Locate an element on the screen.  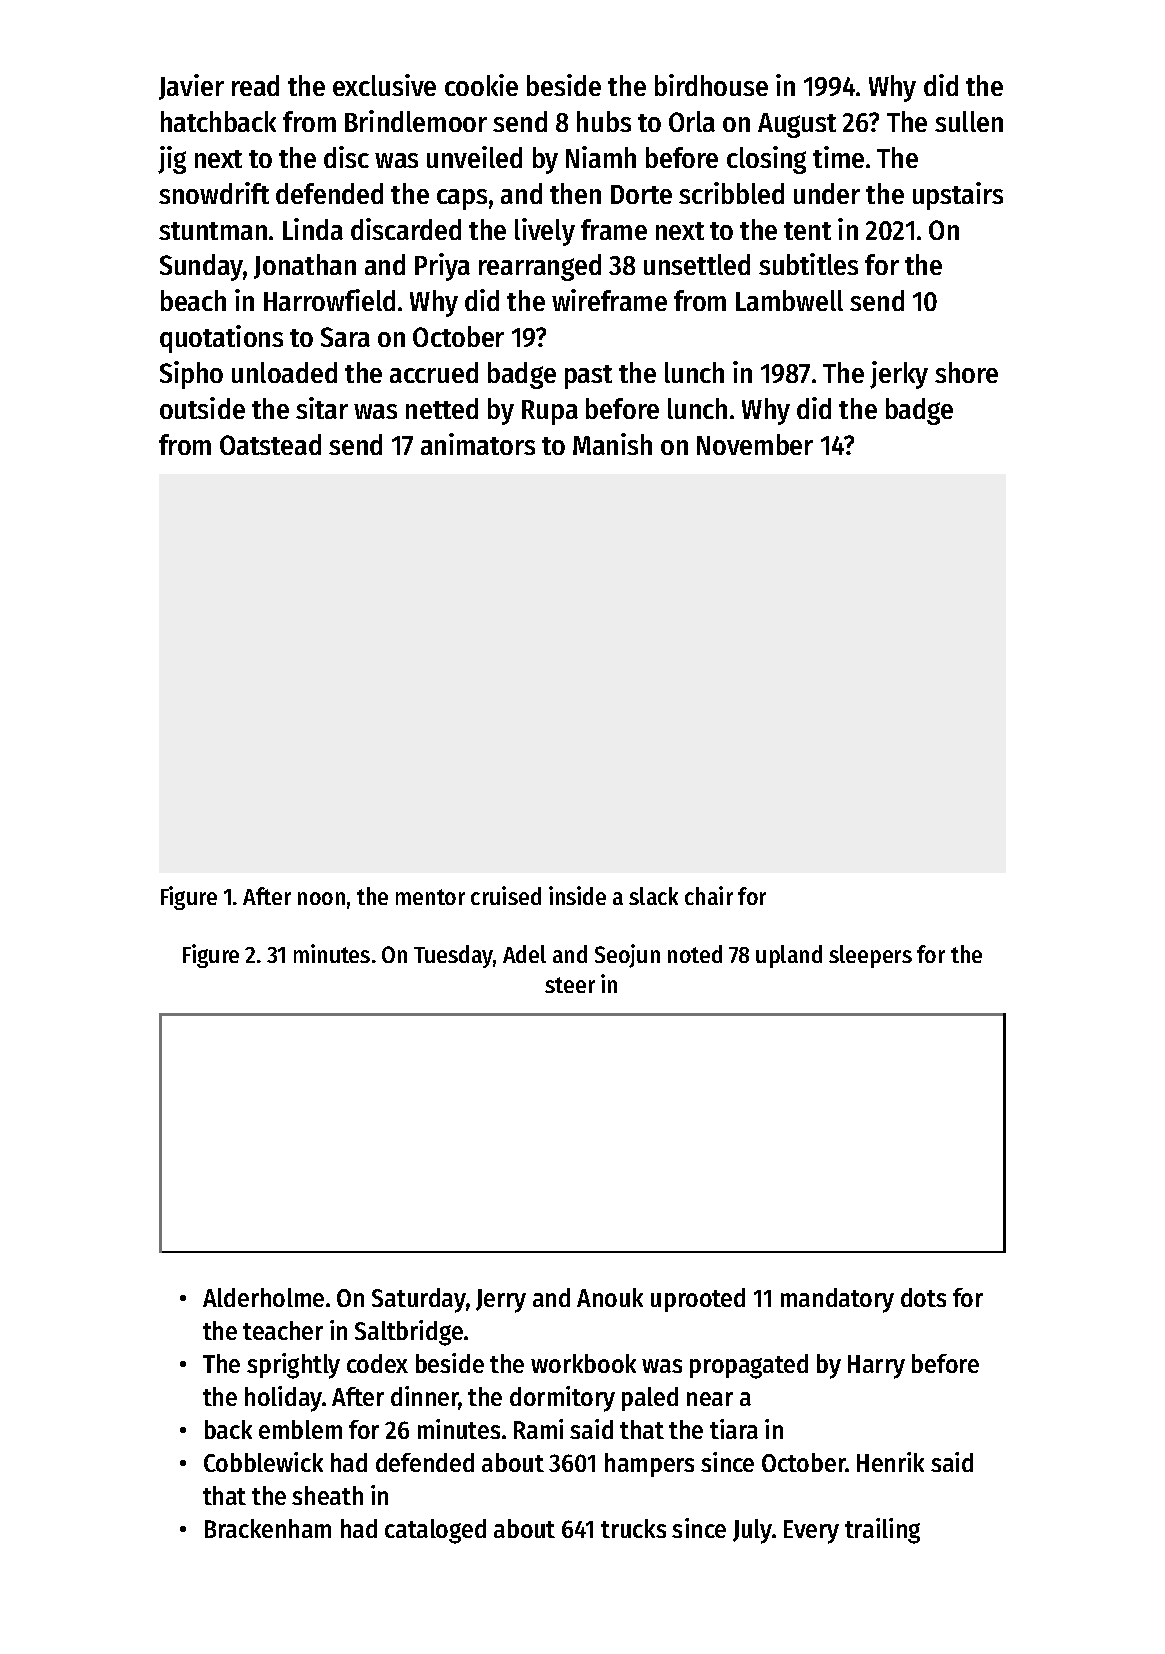
noted is located at coordinates (695, 954).
